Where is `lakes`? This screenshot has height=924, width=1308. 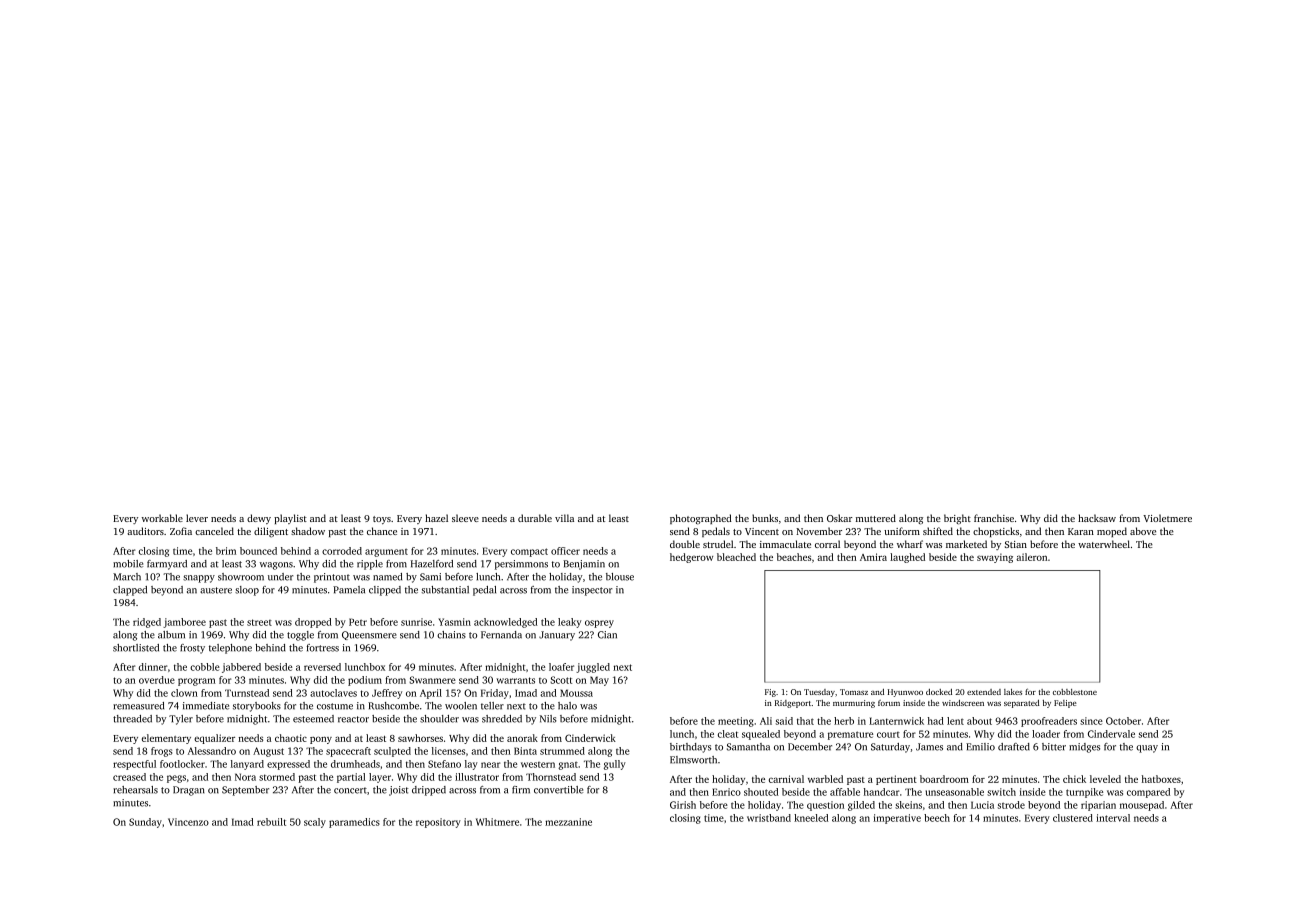
lakes is located at coordinates (1013, 692).
